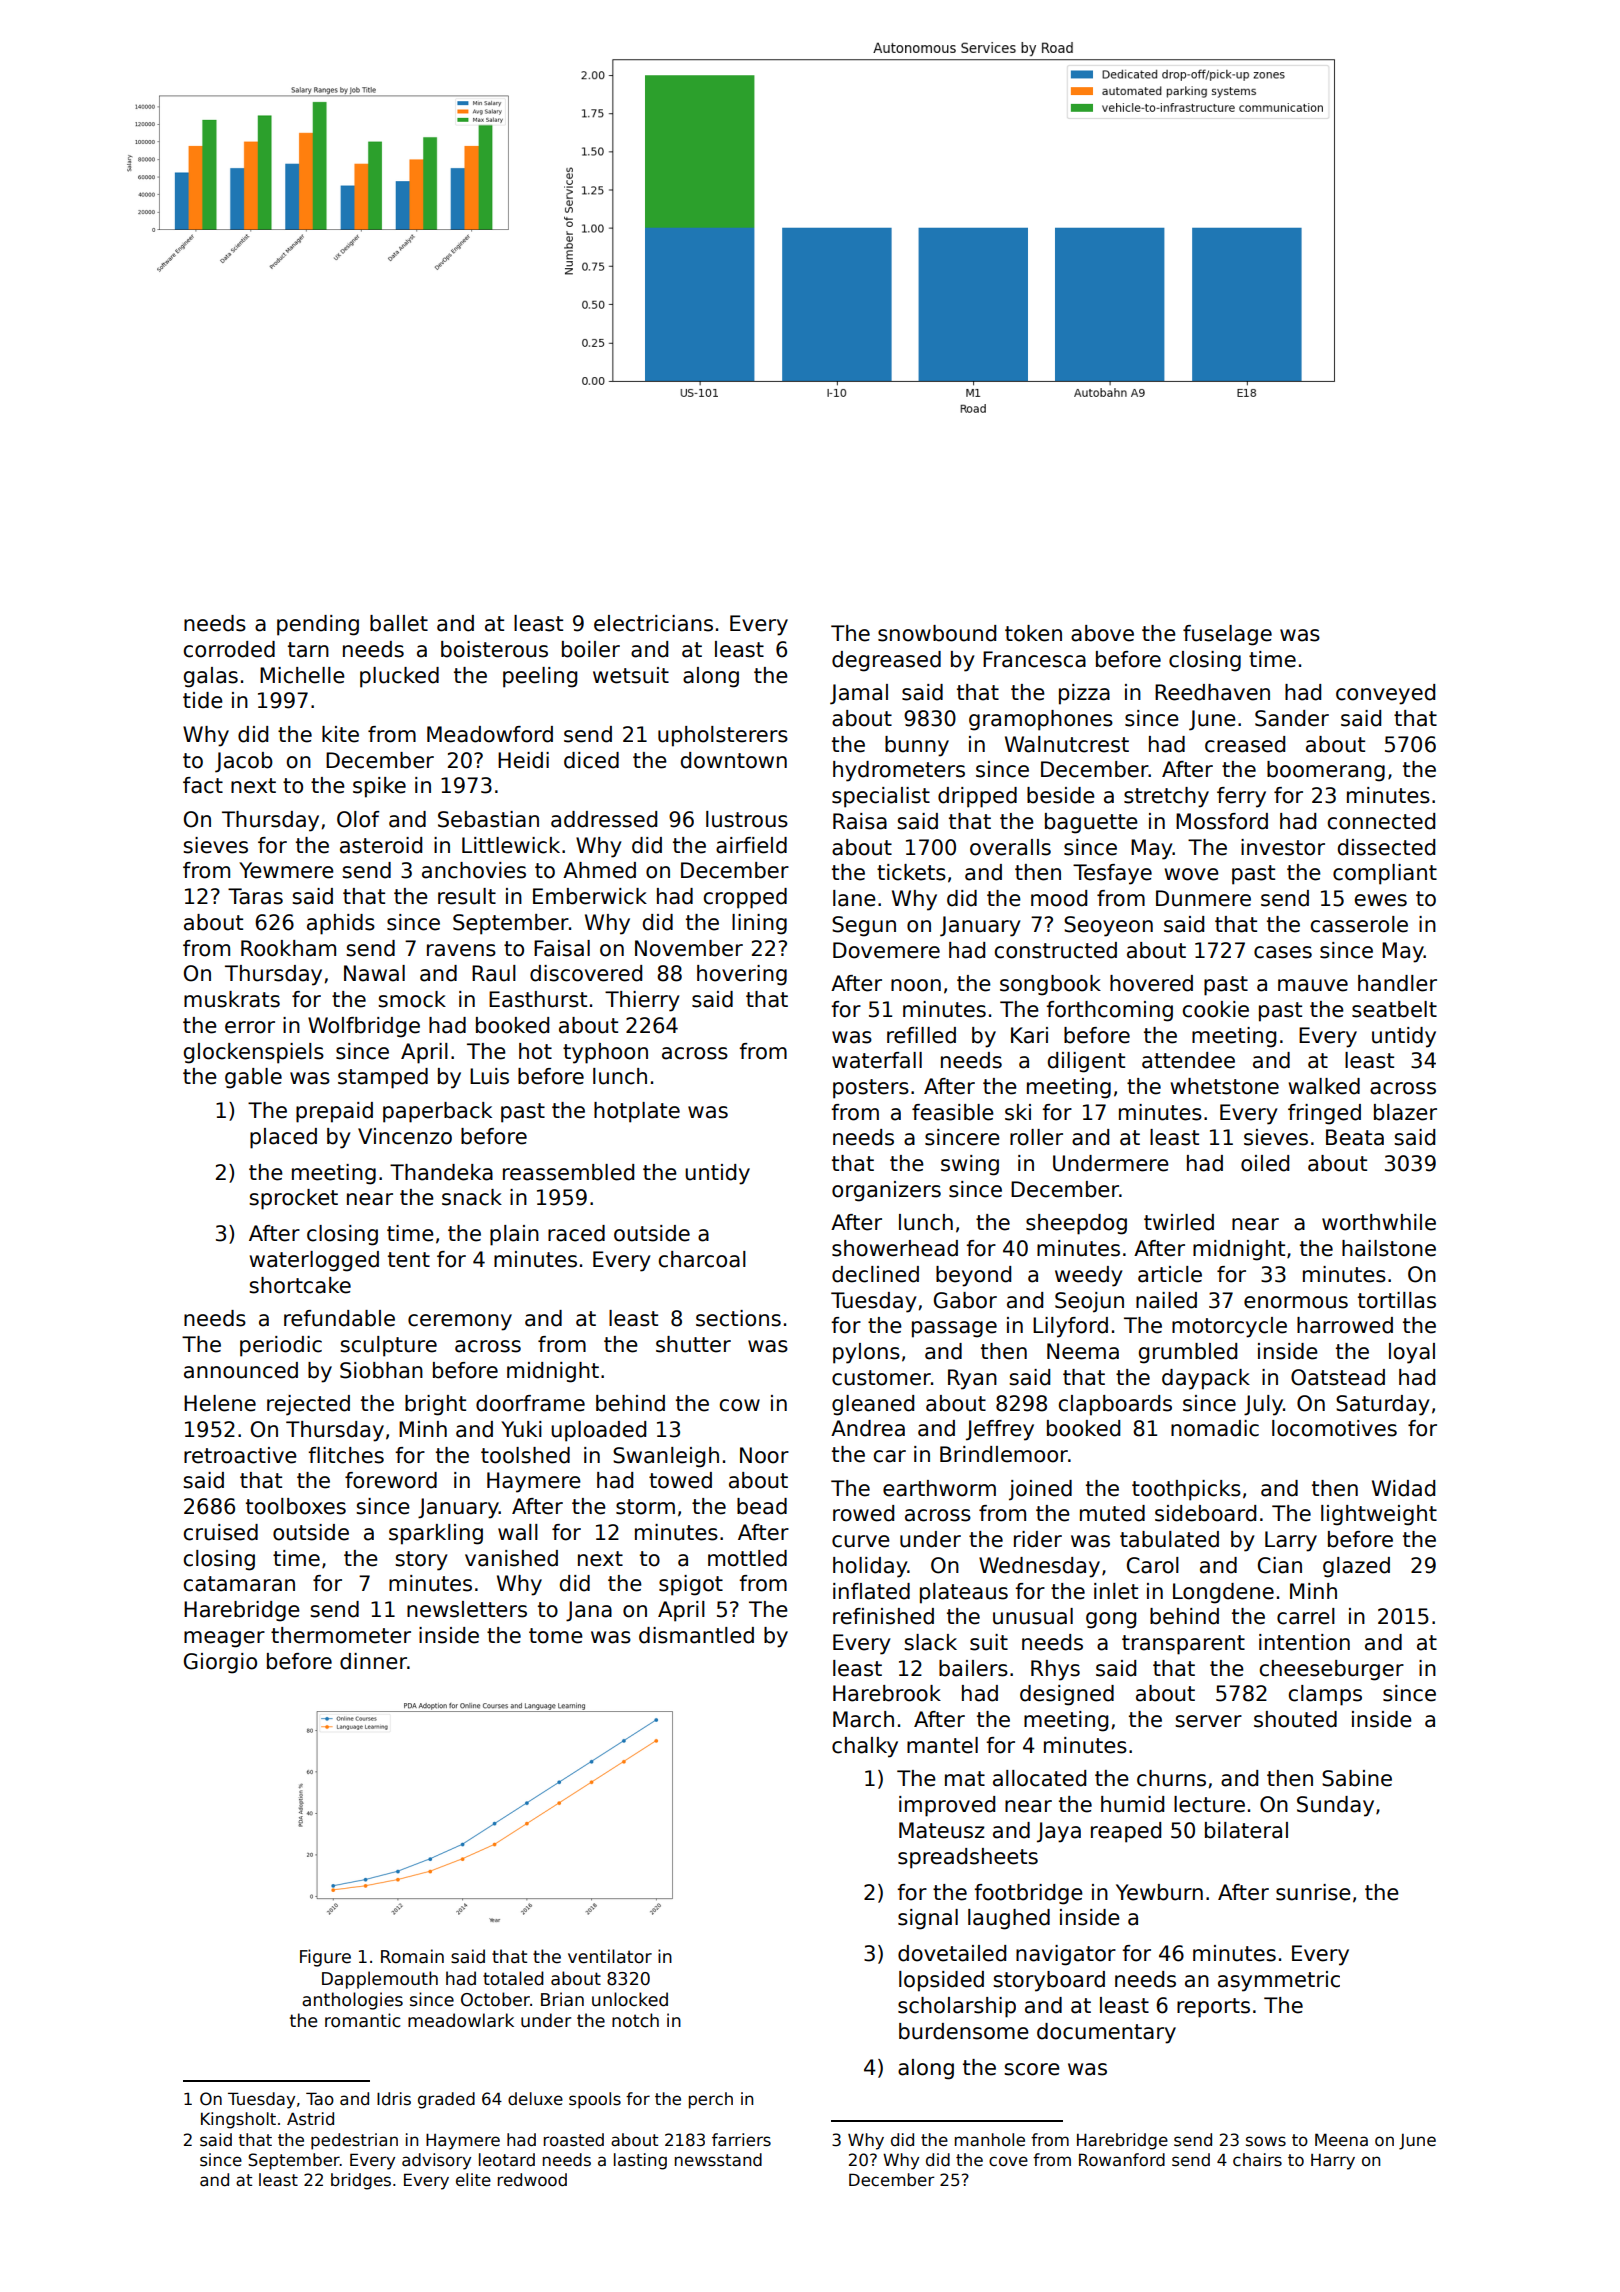  What do you see at coordinates (373, 1661) in the screenshot?
I see `dinner` at bounding box center [373, 1661].
